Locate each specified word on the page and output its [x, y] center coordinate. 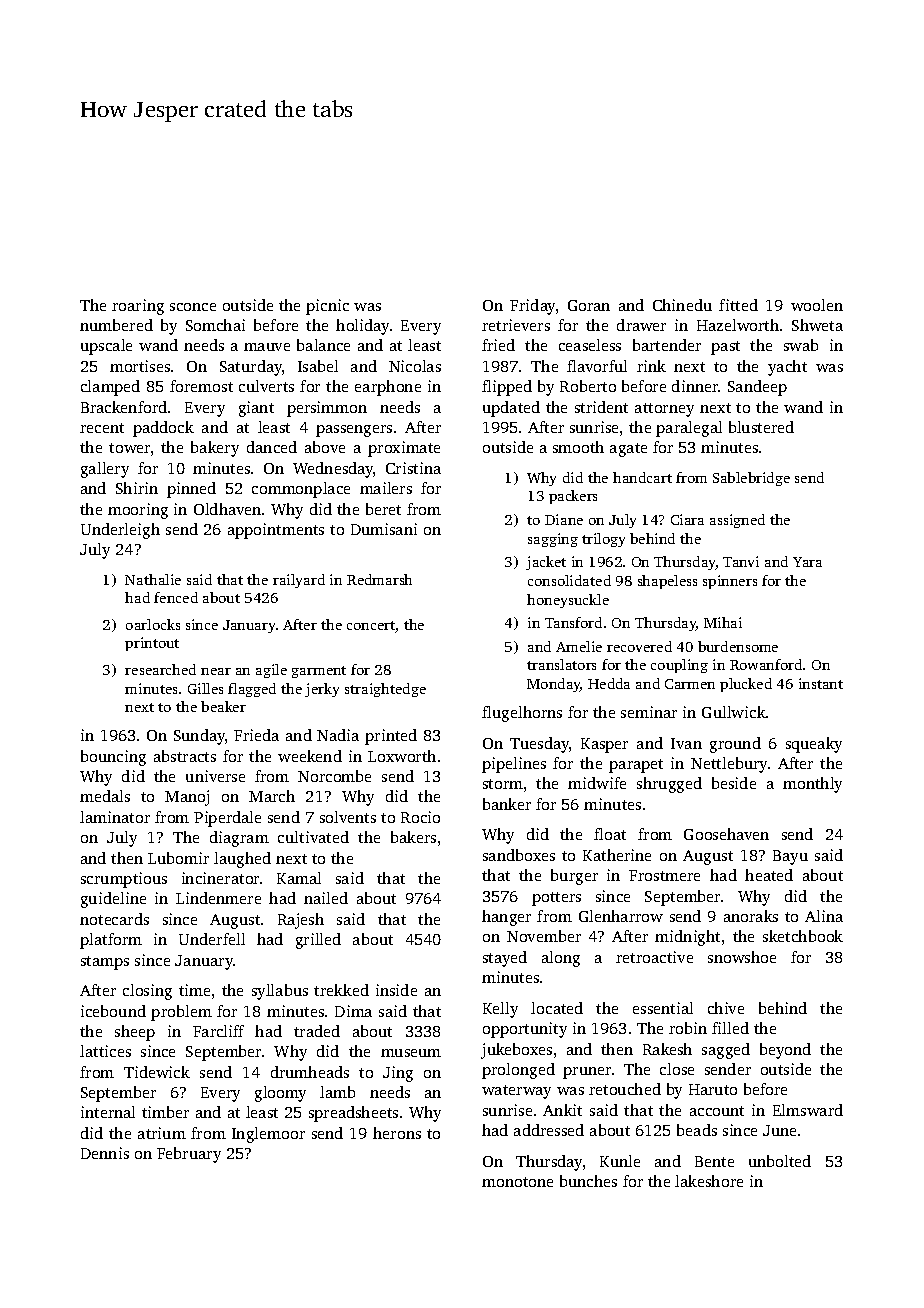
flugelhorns [522, 714]
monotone [517, 1182]
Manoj [187, 798]
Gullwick [734, 712]
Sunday [199, 737]
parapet [636, 766]
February [189, 1155]
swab [801, 345]
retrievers [516, 325]
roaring [138, 307]
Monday [554, 685]
